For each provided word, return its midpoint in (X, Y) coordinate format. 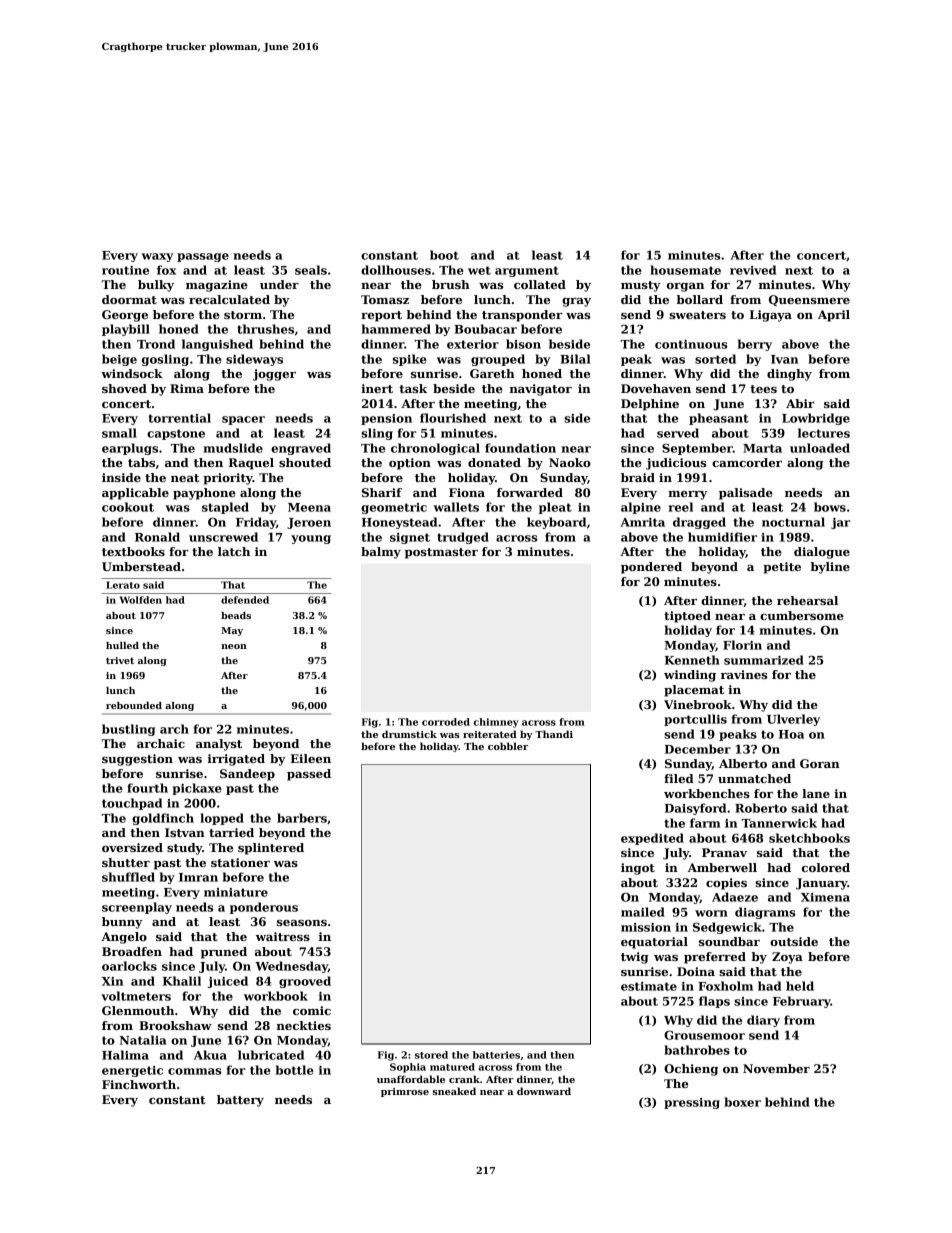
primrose (405, 1092)
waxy (157, 257)
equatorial (654, 943)
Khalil (182, 981)
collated (540, 284)
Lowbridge (816, 419)
